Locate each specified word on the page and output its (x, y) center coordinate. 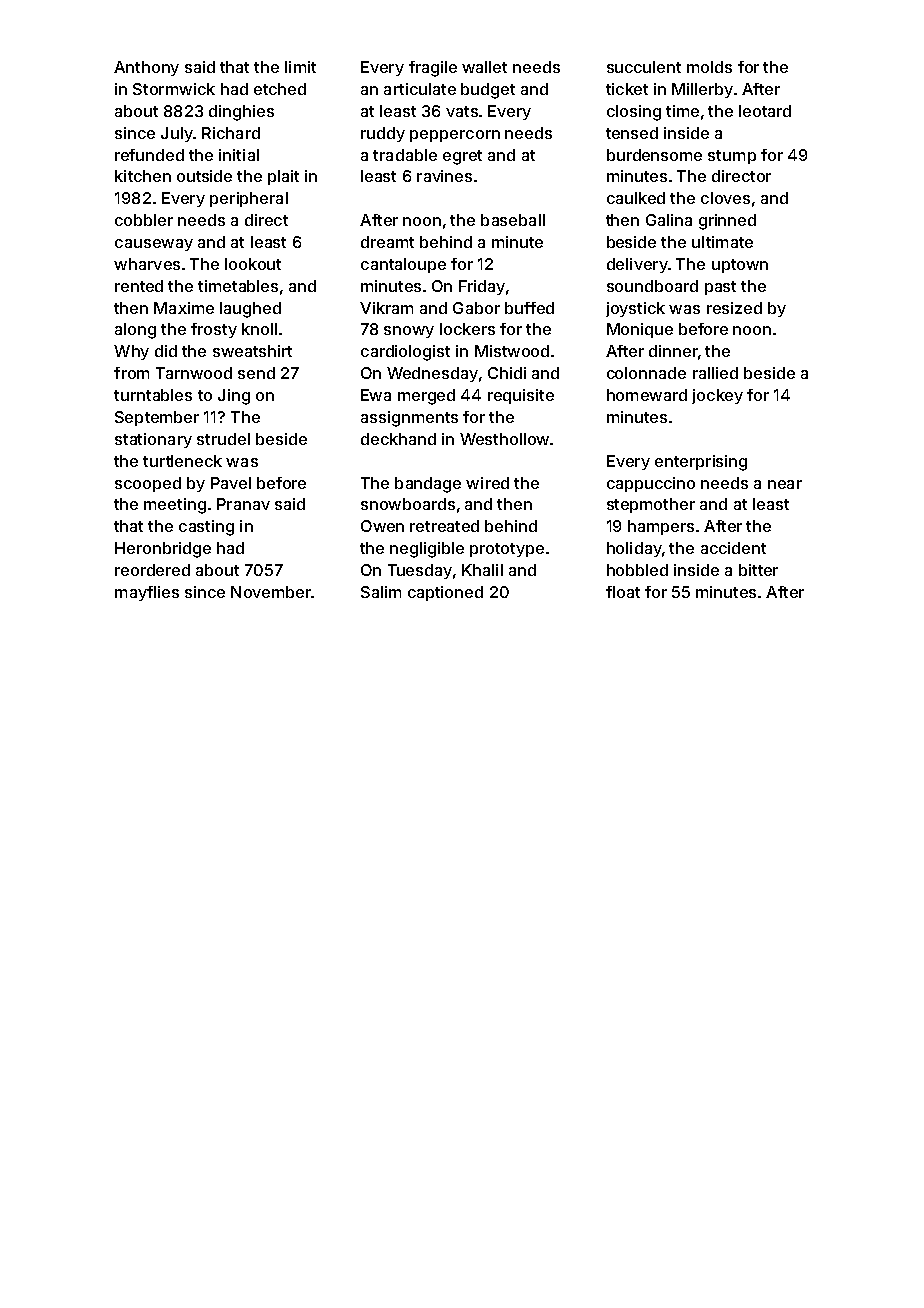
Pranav (243, 504)
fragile (433, 69)
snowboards (408, 504)
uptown (740, 266)
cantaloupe (403, 265)
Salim (381, 592)
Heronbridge (163, 550)
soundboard (652, 286)
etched (280, 89)
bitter (758, 570)
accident (733, 548)
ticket (627, 89)
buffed (529, 308)
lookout (253, 264)
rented (139, 286)
